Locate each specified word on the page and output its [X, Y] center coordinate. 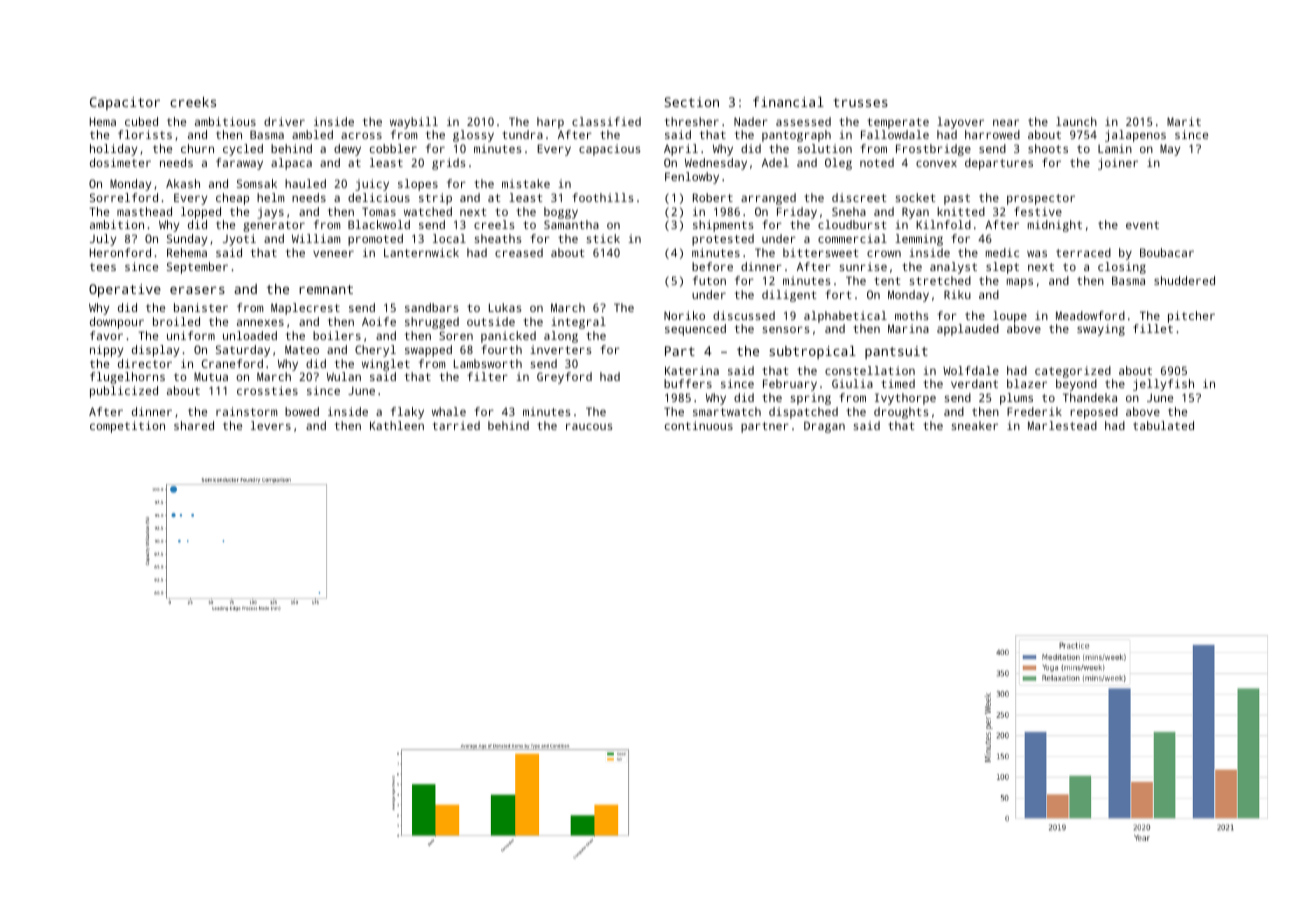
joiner [1118, 164]
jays [270, 213]
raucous [589, 426]
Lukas [505, 307]
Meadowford [1090, 315]
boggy [561, 213]
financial [788, 102]
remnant [326, 289]
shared [194, 425]
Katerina [692, 370]
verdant [974, 383]
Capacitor [125, 103]
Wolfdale [971, 370]
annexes [260, 322]
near [1006, 122]
